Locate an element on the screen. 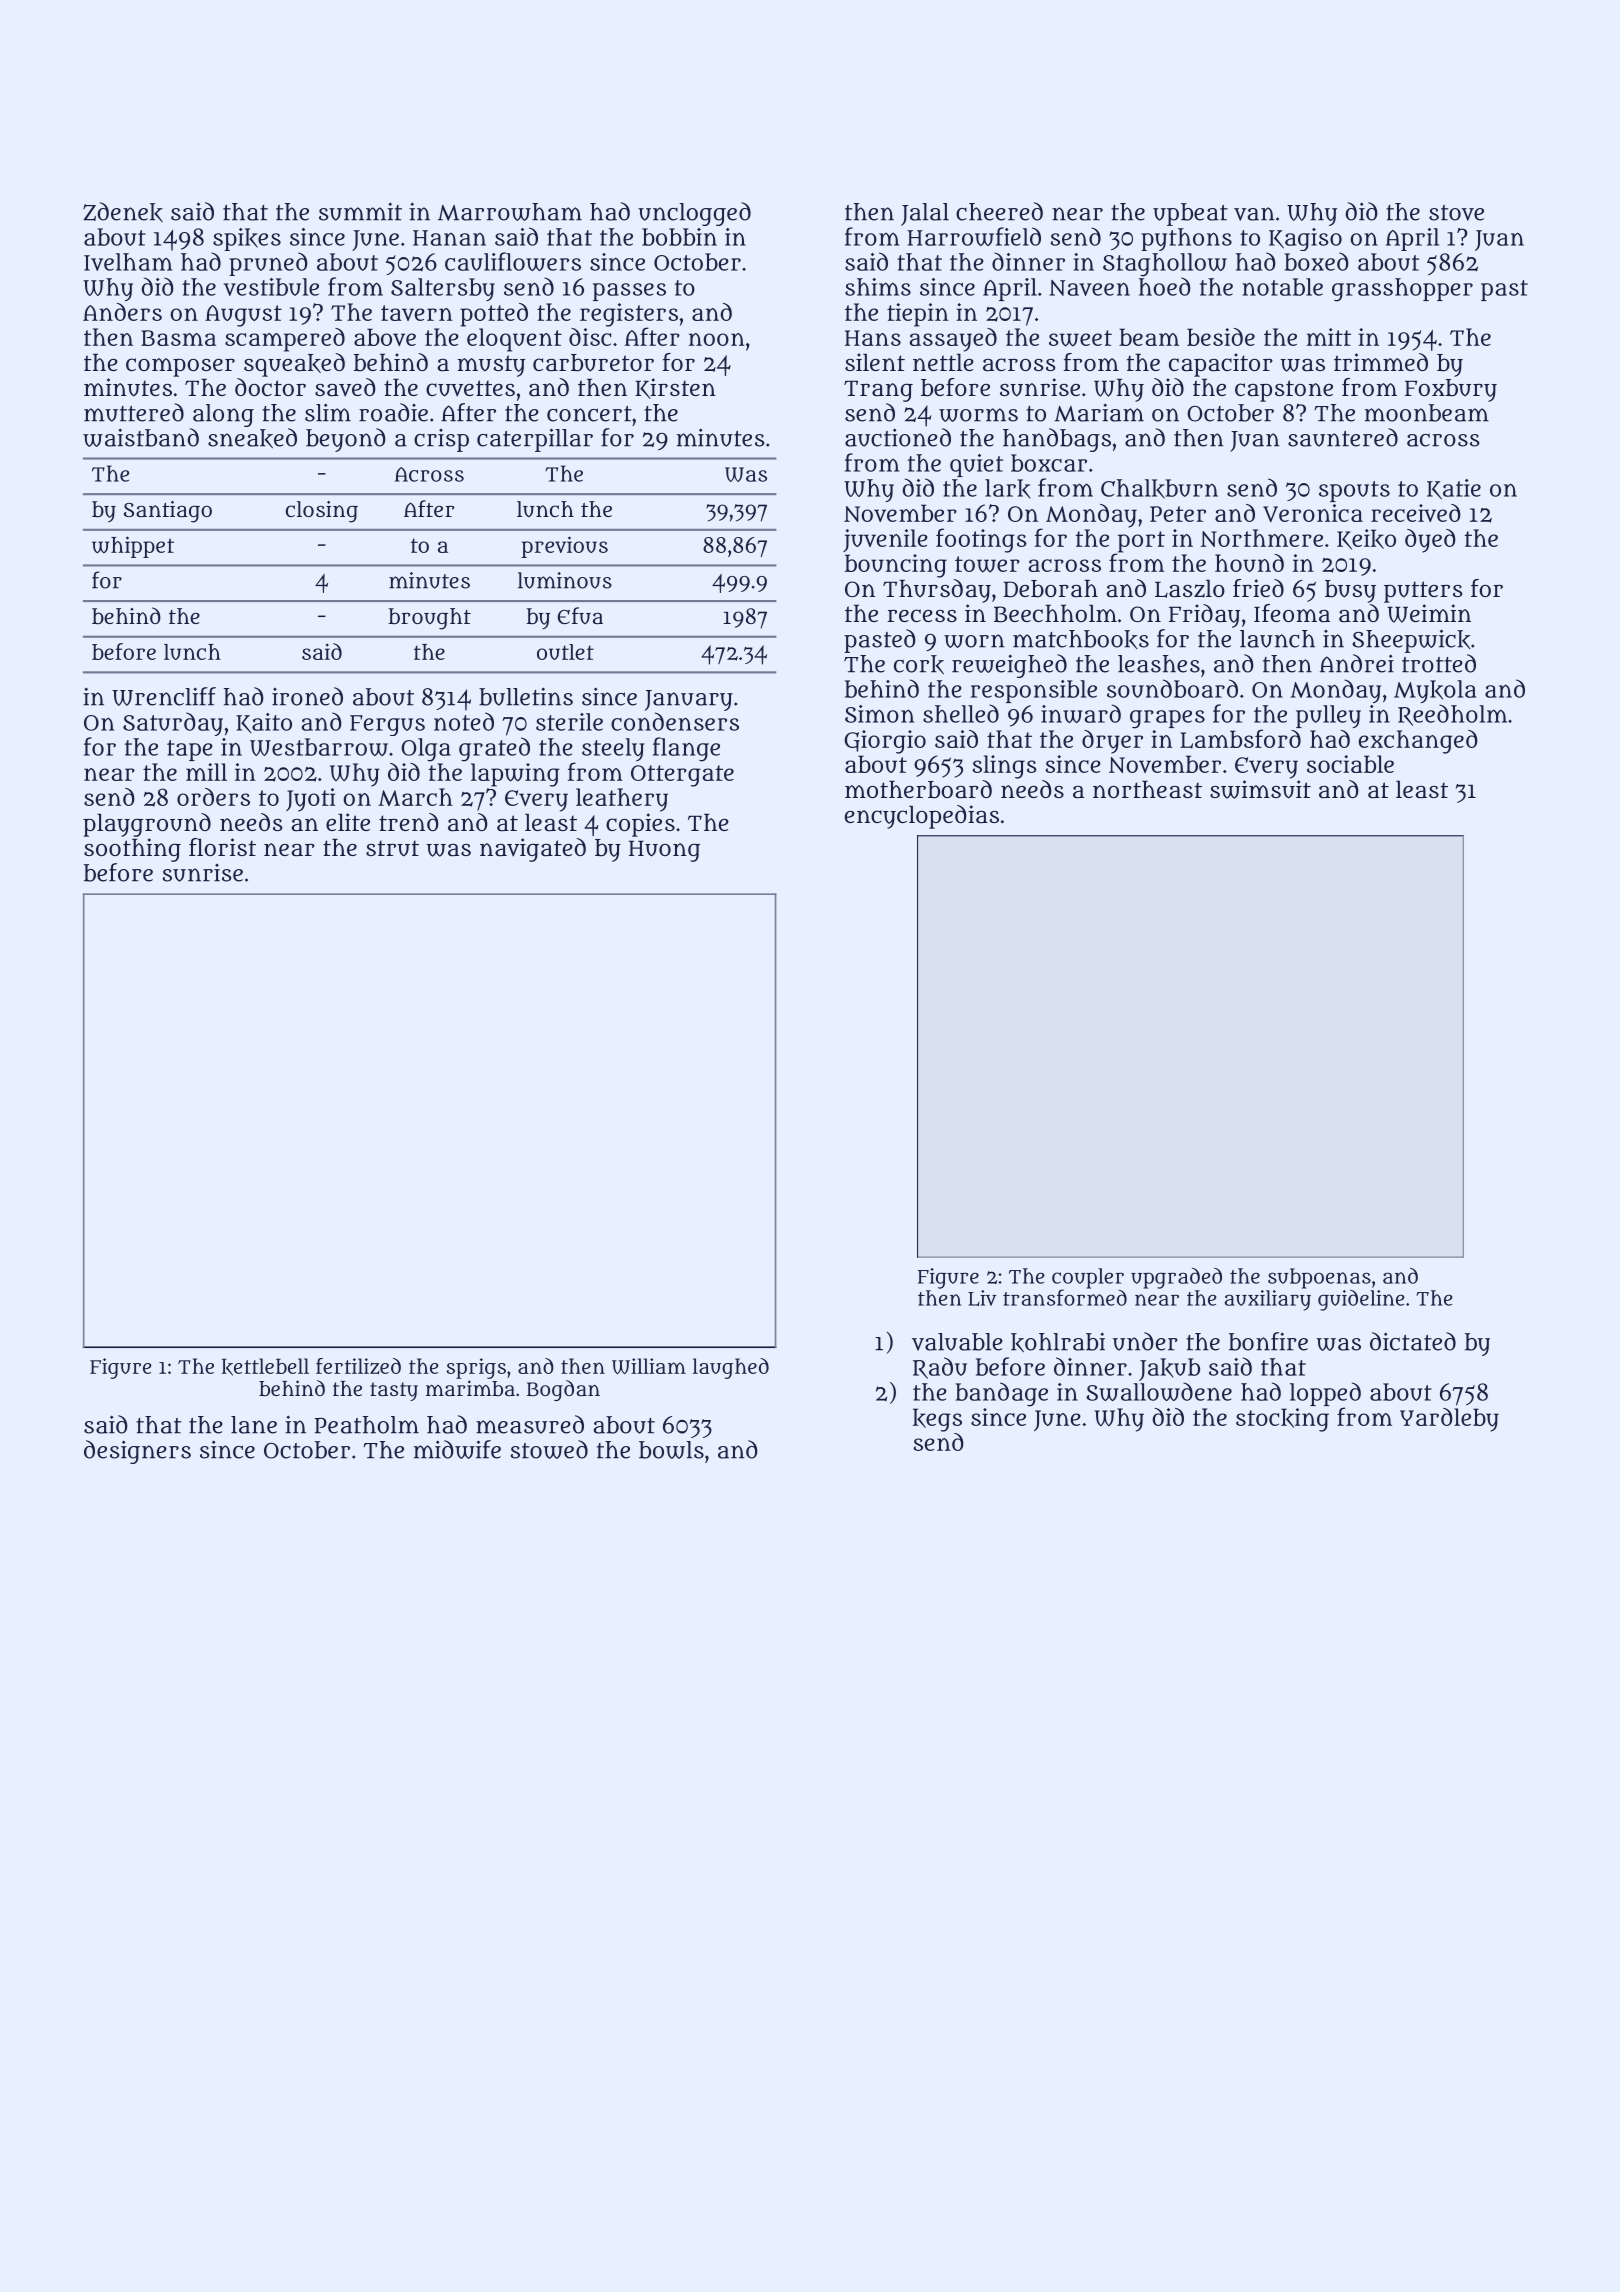 The height and width of the screenshot is (2292, 1620). subpoenas is located at coordinates (1319, 1278).
